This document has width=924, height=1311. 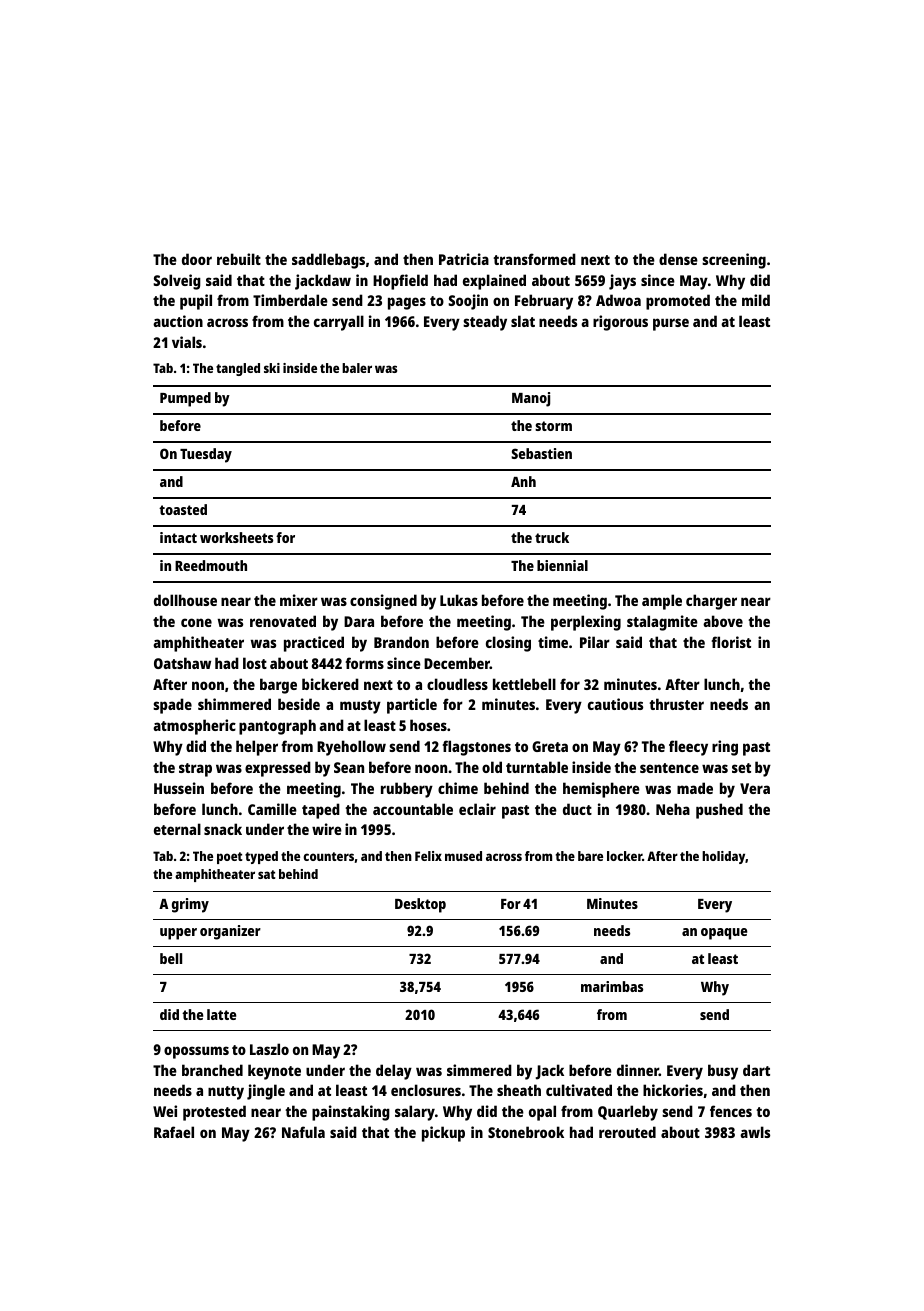 I want to click on delay, so click(x=394, y=1072).
